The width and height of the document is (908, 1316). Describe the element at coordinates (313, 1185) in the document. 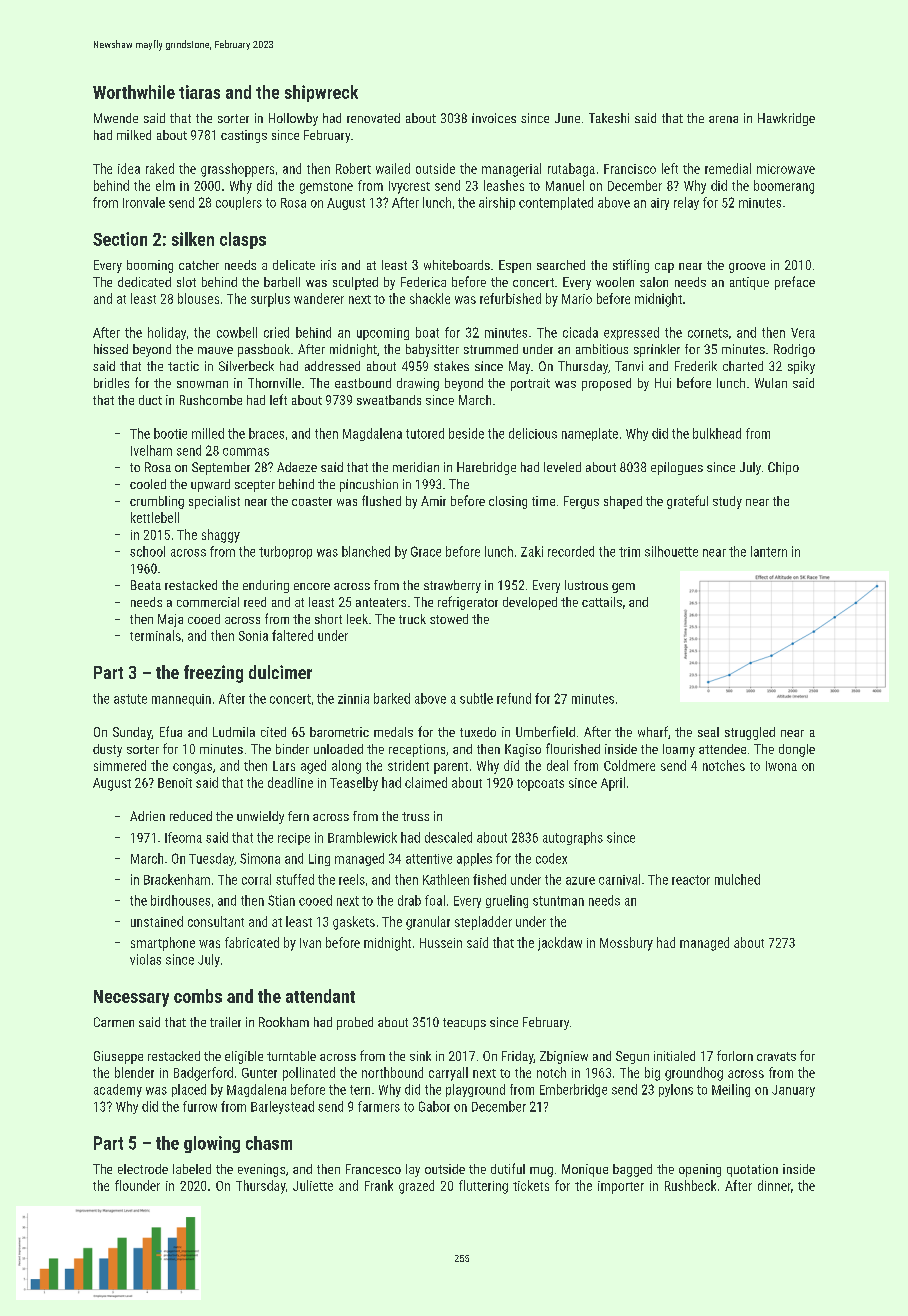

I see `Juliette` at that location.
